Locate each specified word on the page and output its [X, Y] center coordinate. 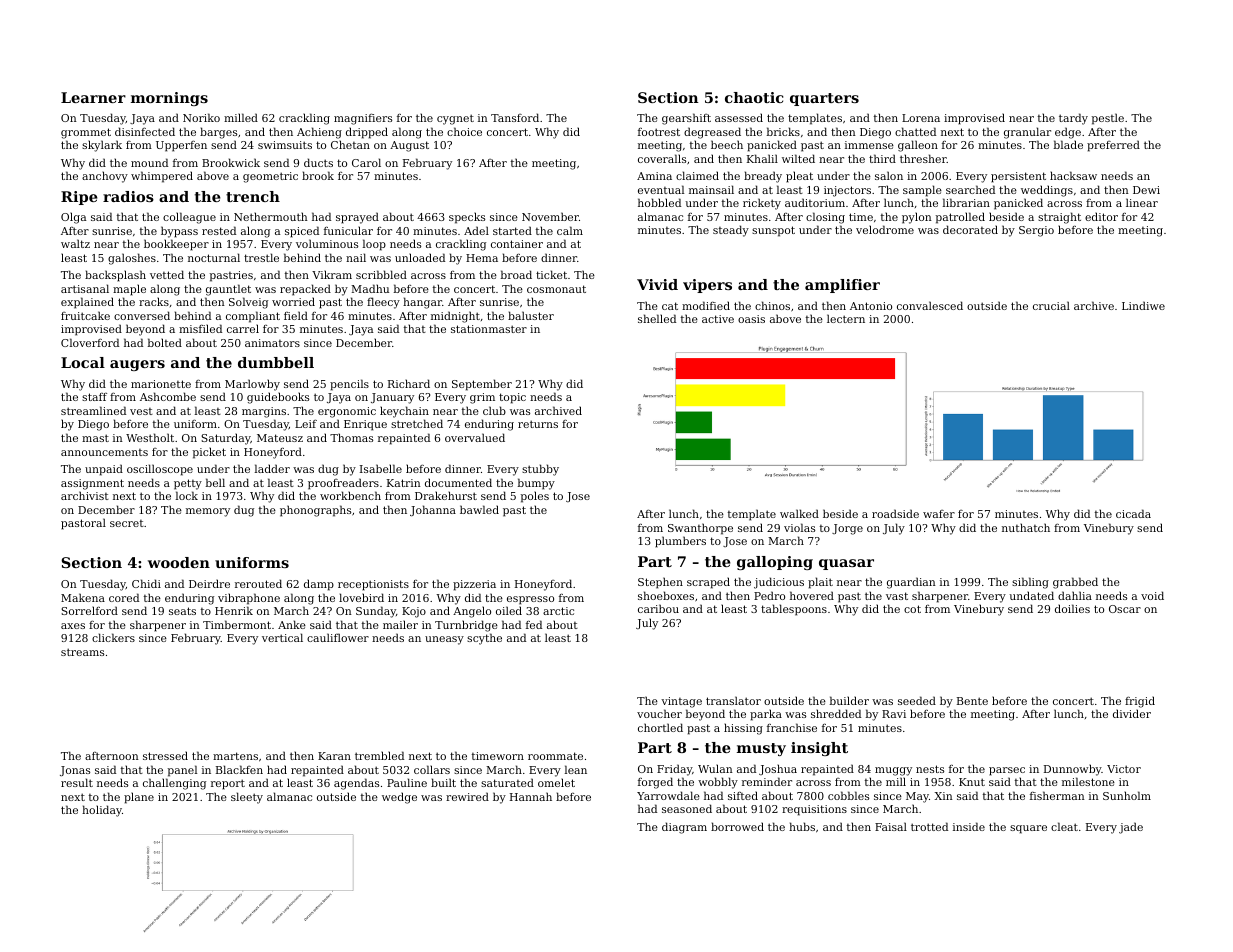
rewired [467, 796]
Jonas [75, 771]
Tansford [515, 117]
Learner [93, 97]
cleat [1064, 826]
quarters [824, 99]
